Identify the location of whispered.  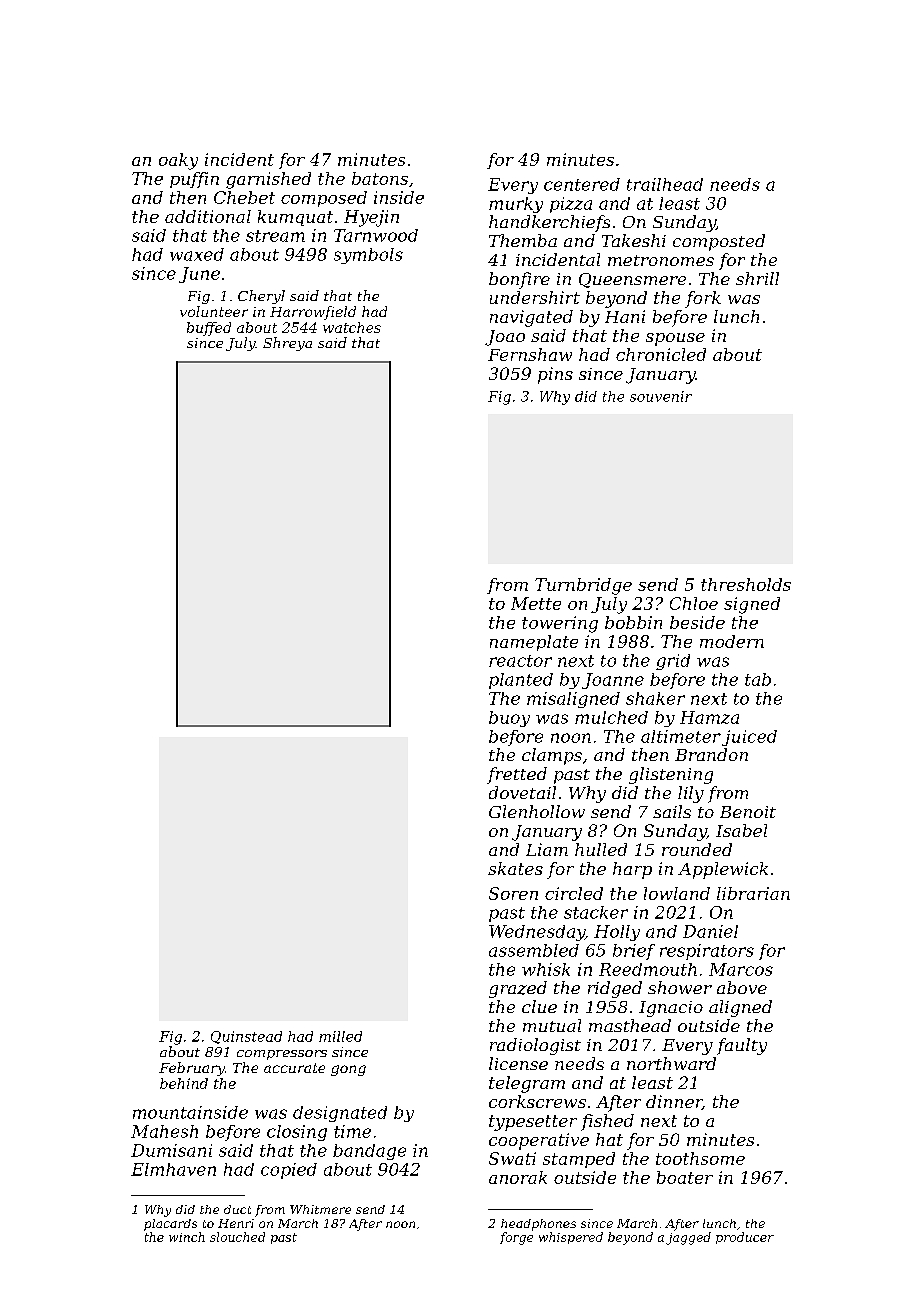
(571, 1238).
